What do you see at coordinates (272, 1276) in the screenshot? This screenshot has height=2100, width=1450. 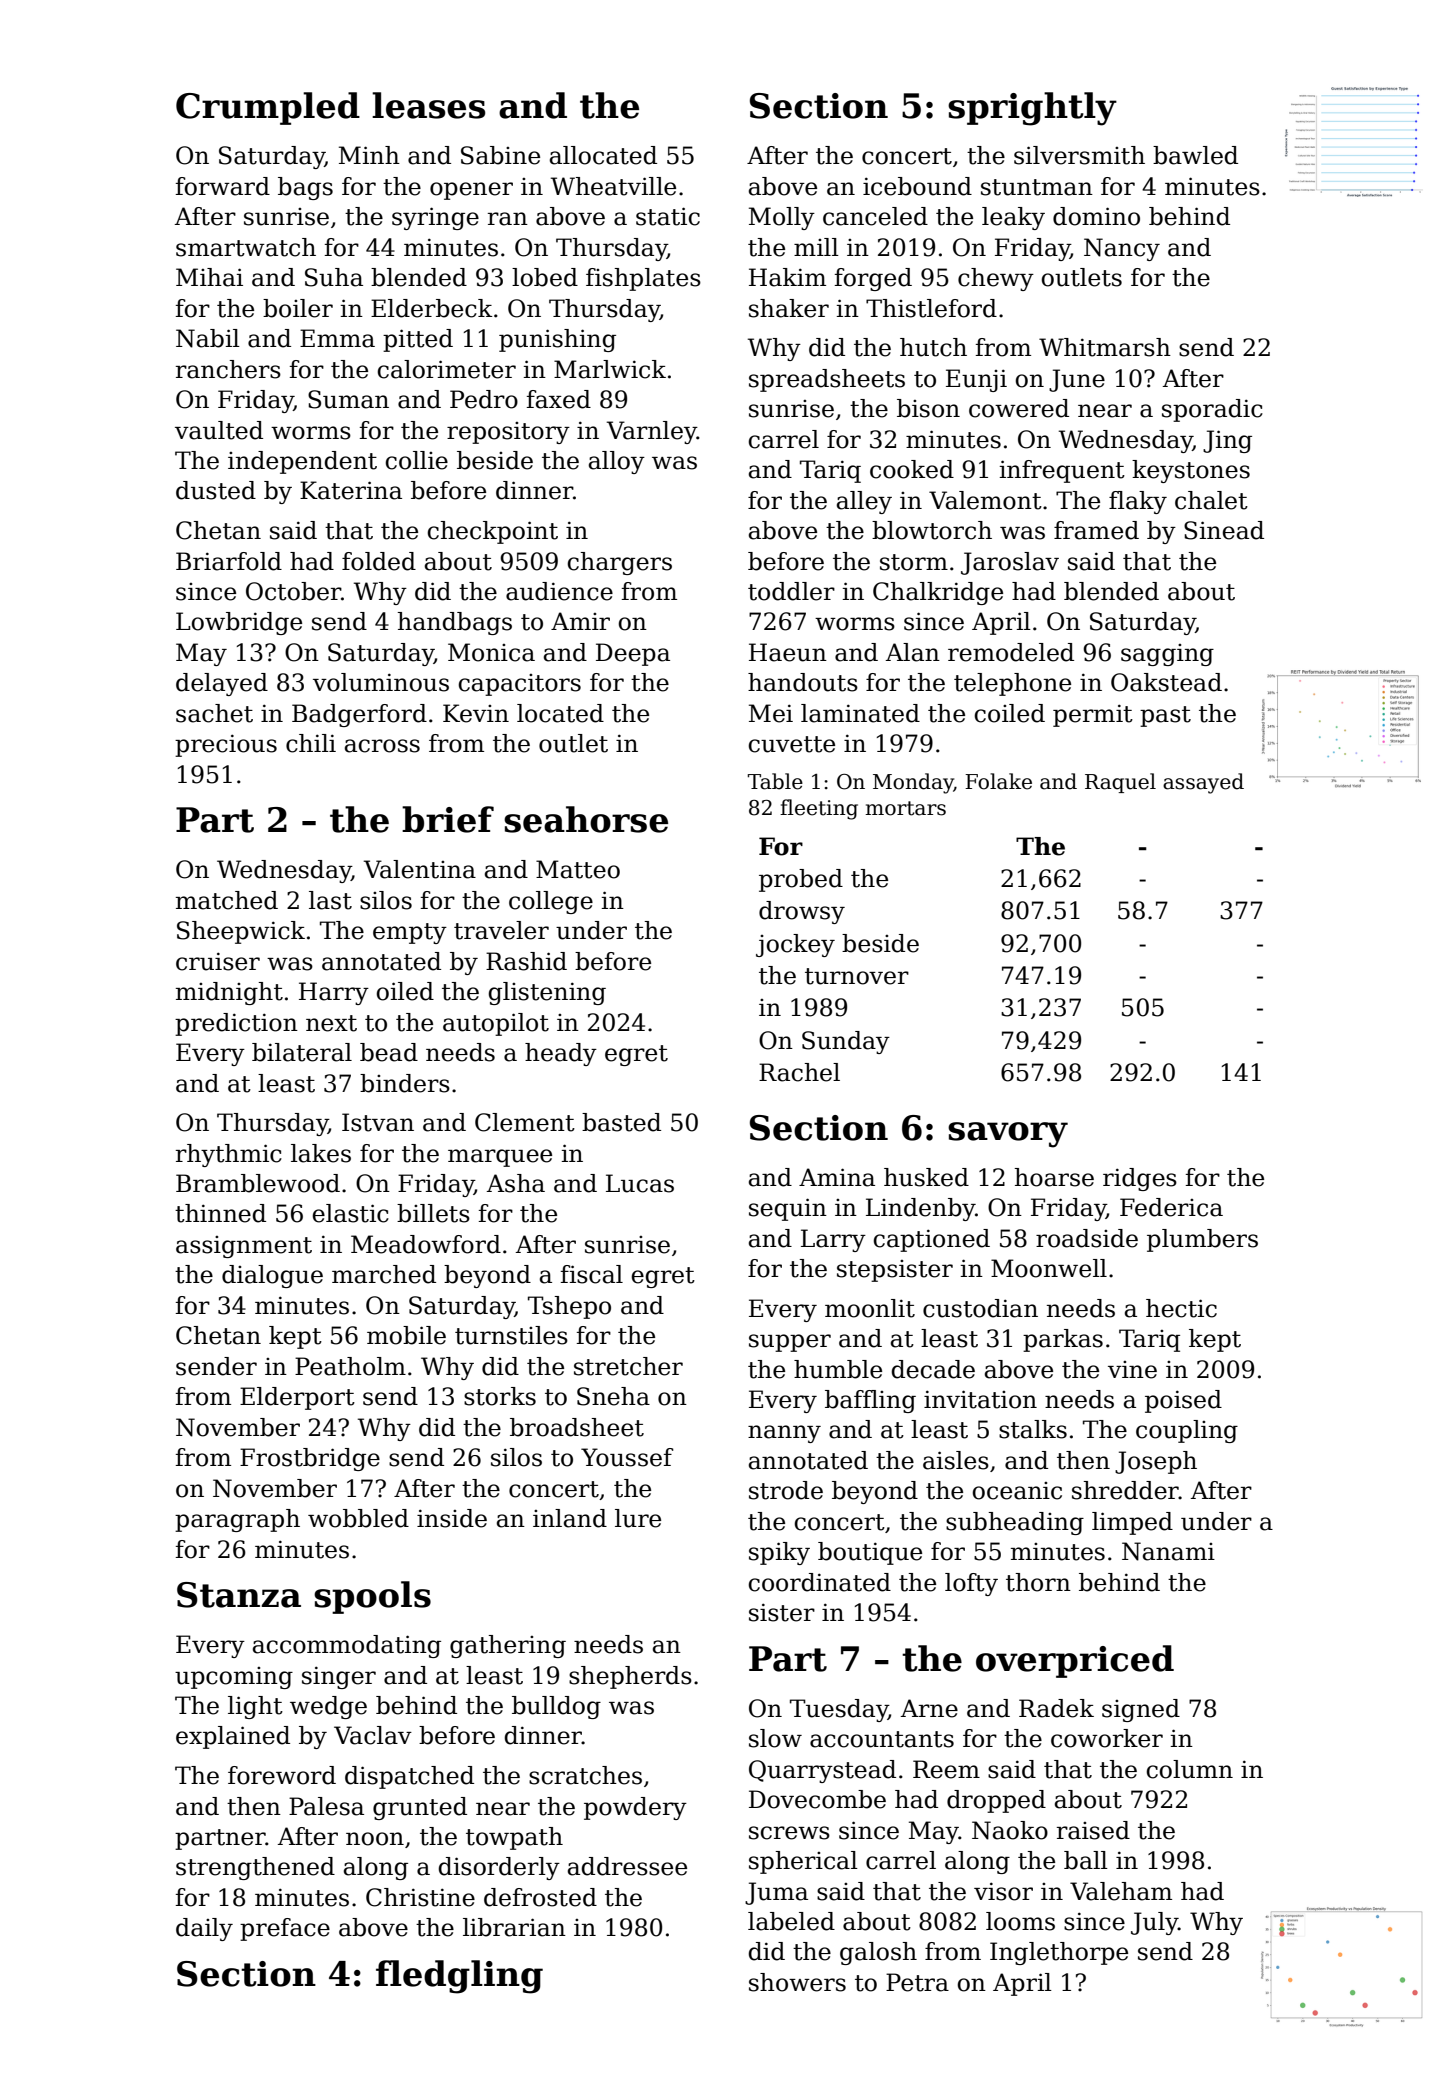 I see `dialogue` at bounding box center [272, 1276].
